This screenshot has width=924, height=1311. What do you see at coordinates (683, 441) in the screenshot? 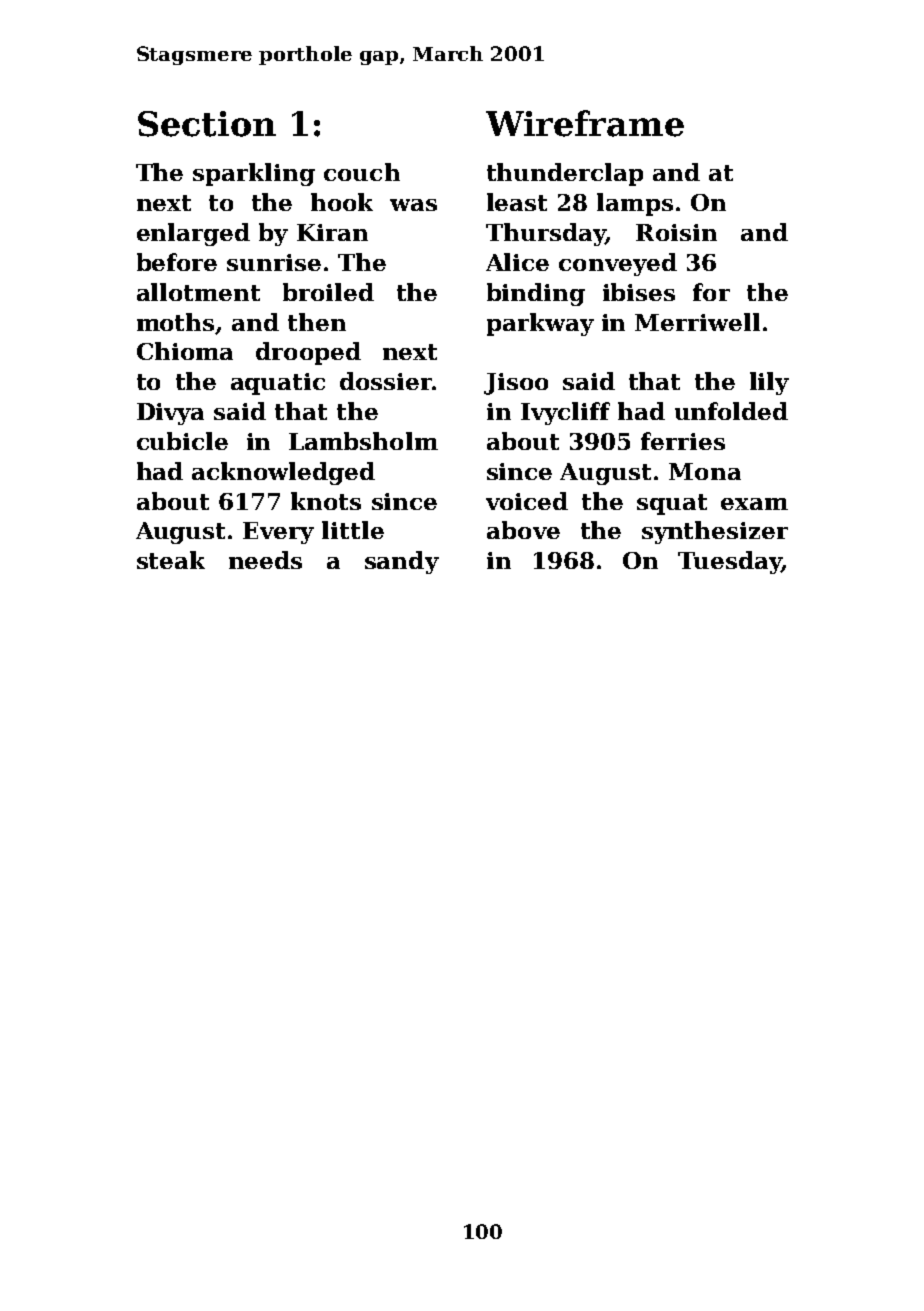
I see `ferries` at bounding box center [683, 441].
